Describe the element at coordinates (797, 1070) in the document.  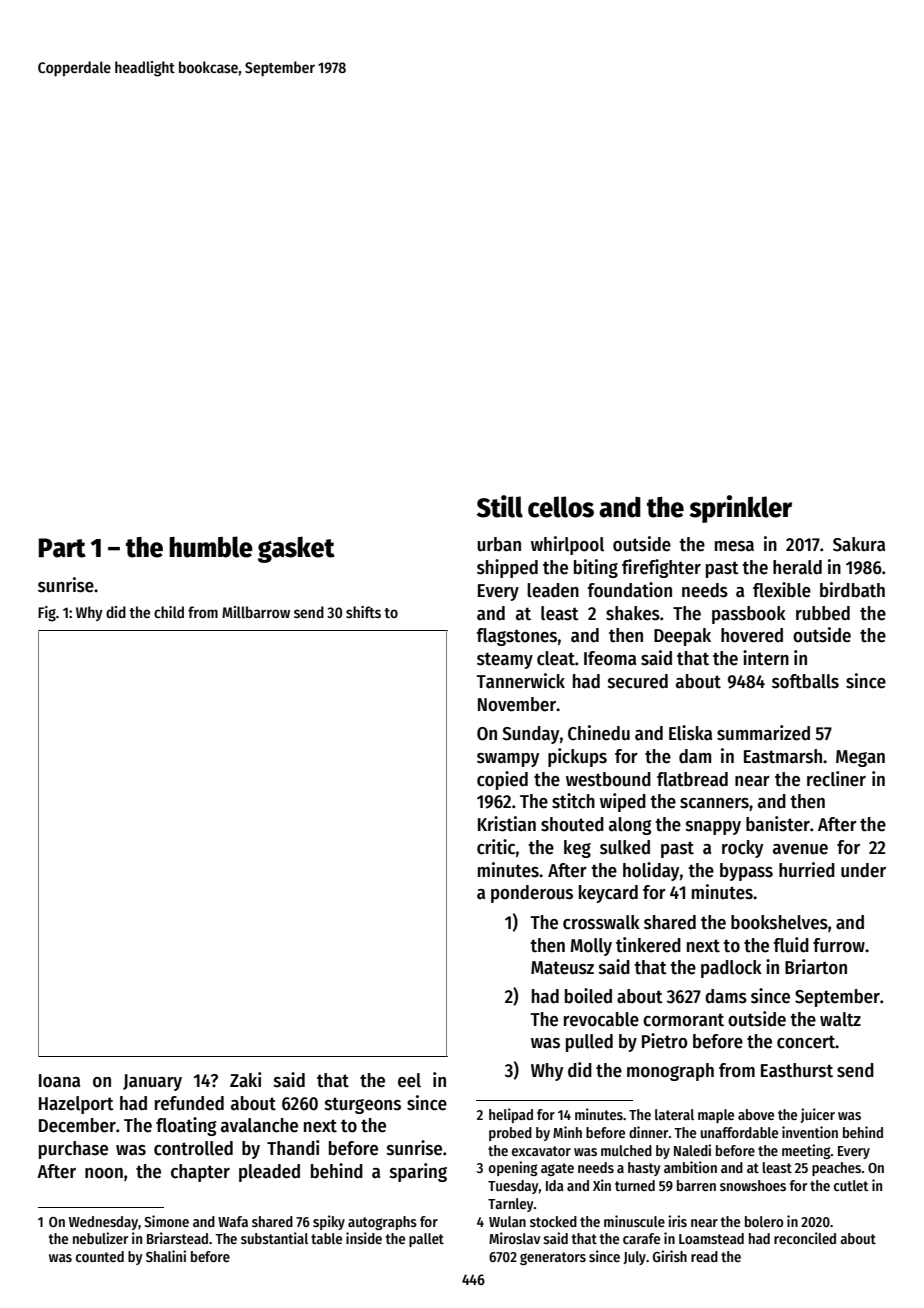
I see `Easthurst` at that location.
